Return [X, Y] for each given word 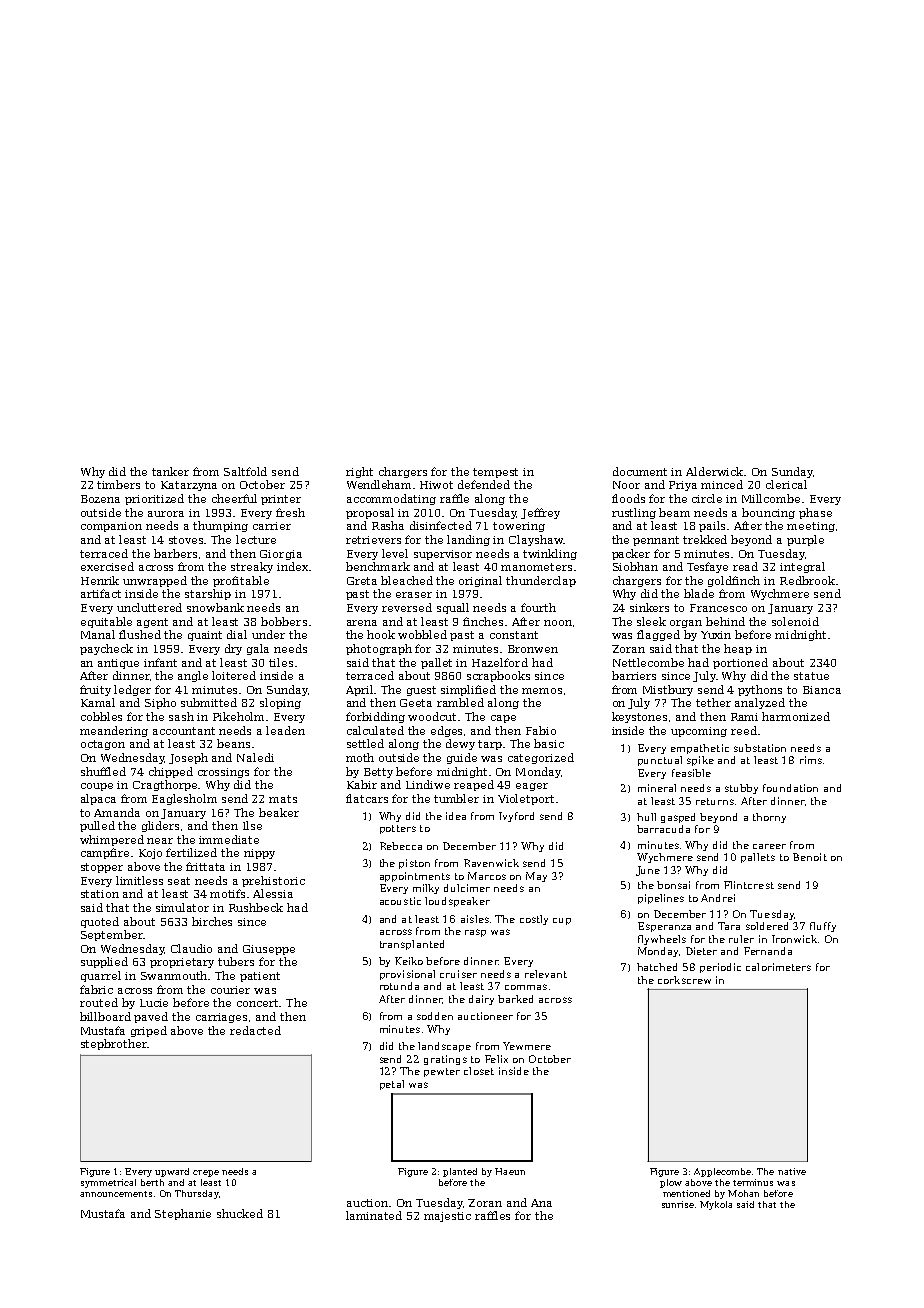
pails [712, 526]
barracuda [663, 829]
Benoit [810, 857]
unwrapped [155, 581]
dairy [481, 1000]
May [536, 877]
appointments [415, 877]
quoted [100, 922]
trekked [705, 539]
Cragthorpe [165, 785]
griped [149, 1031]
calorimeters [778, 967]
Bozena [100, 499]
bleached [407, 580]
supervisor [443, 555]
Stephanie [183, 1214]
